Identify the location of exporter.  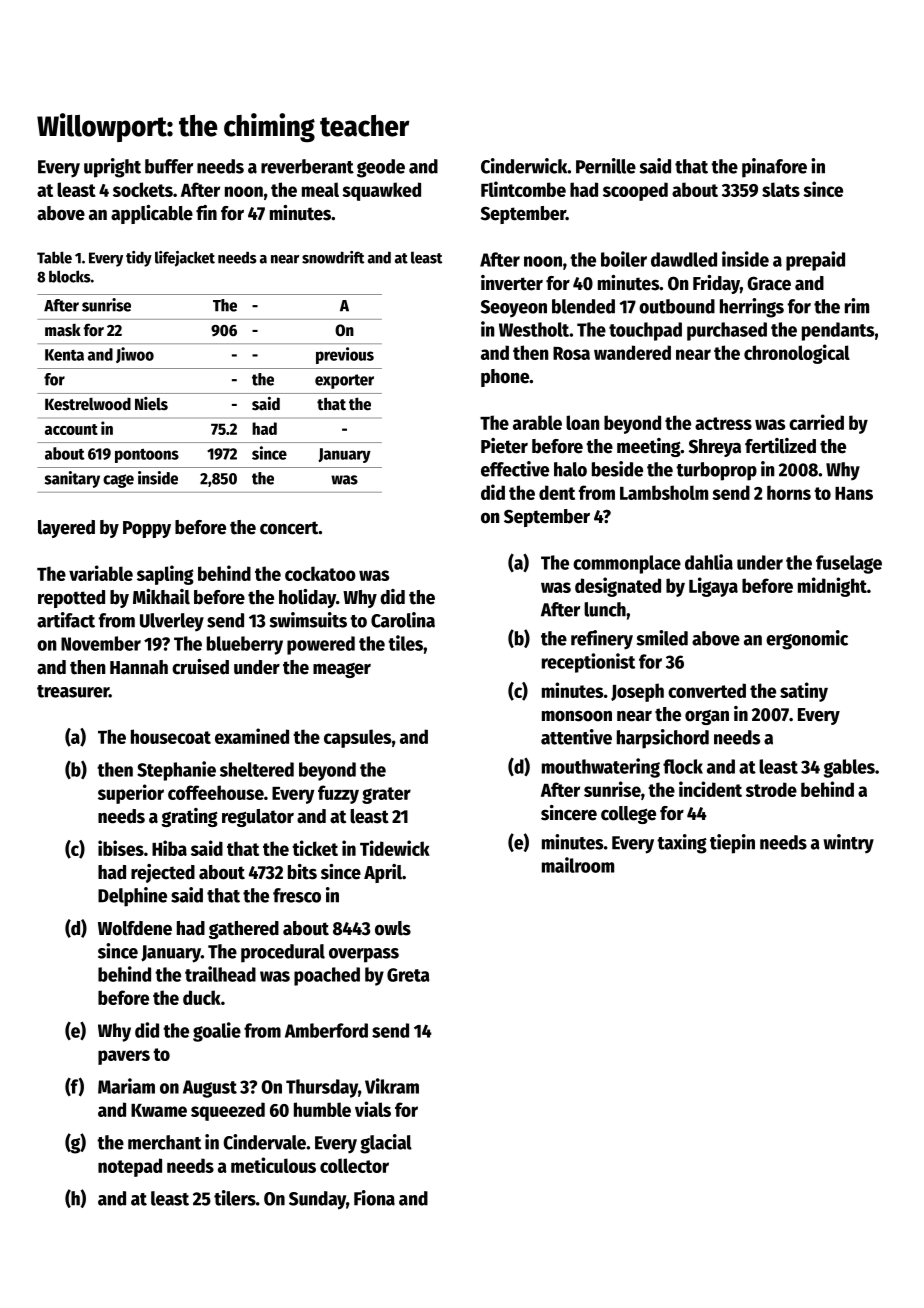
(344, 381).
